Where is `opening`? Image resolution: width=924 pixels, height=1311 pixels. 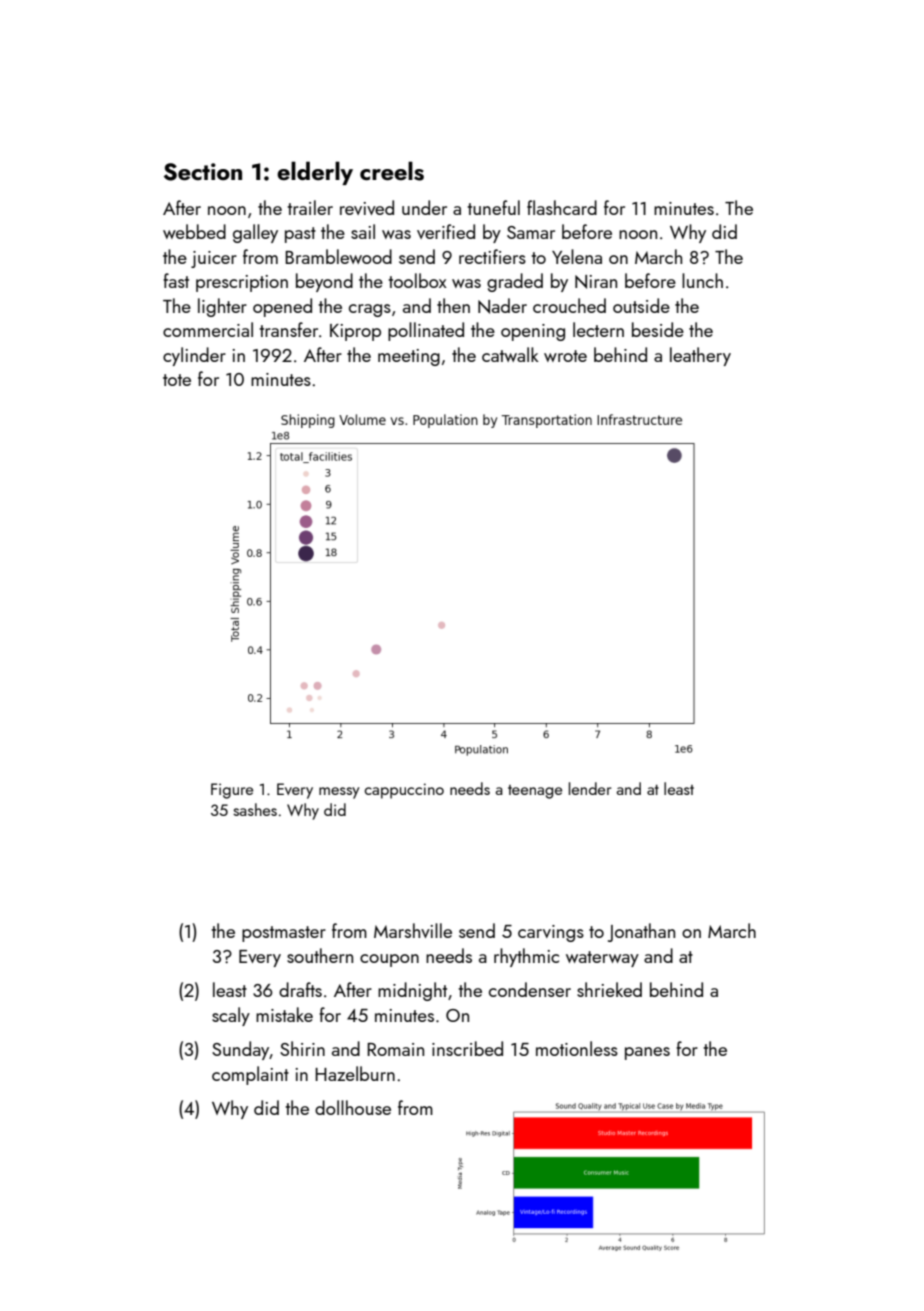 opening is located at coordinates (533, 332).
